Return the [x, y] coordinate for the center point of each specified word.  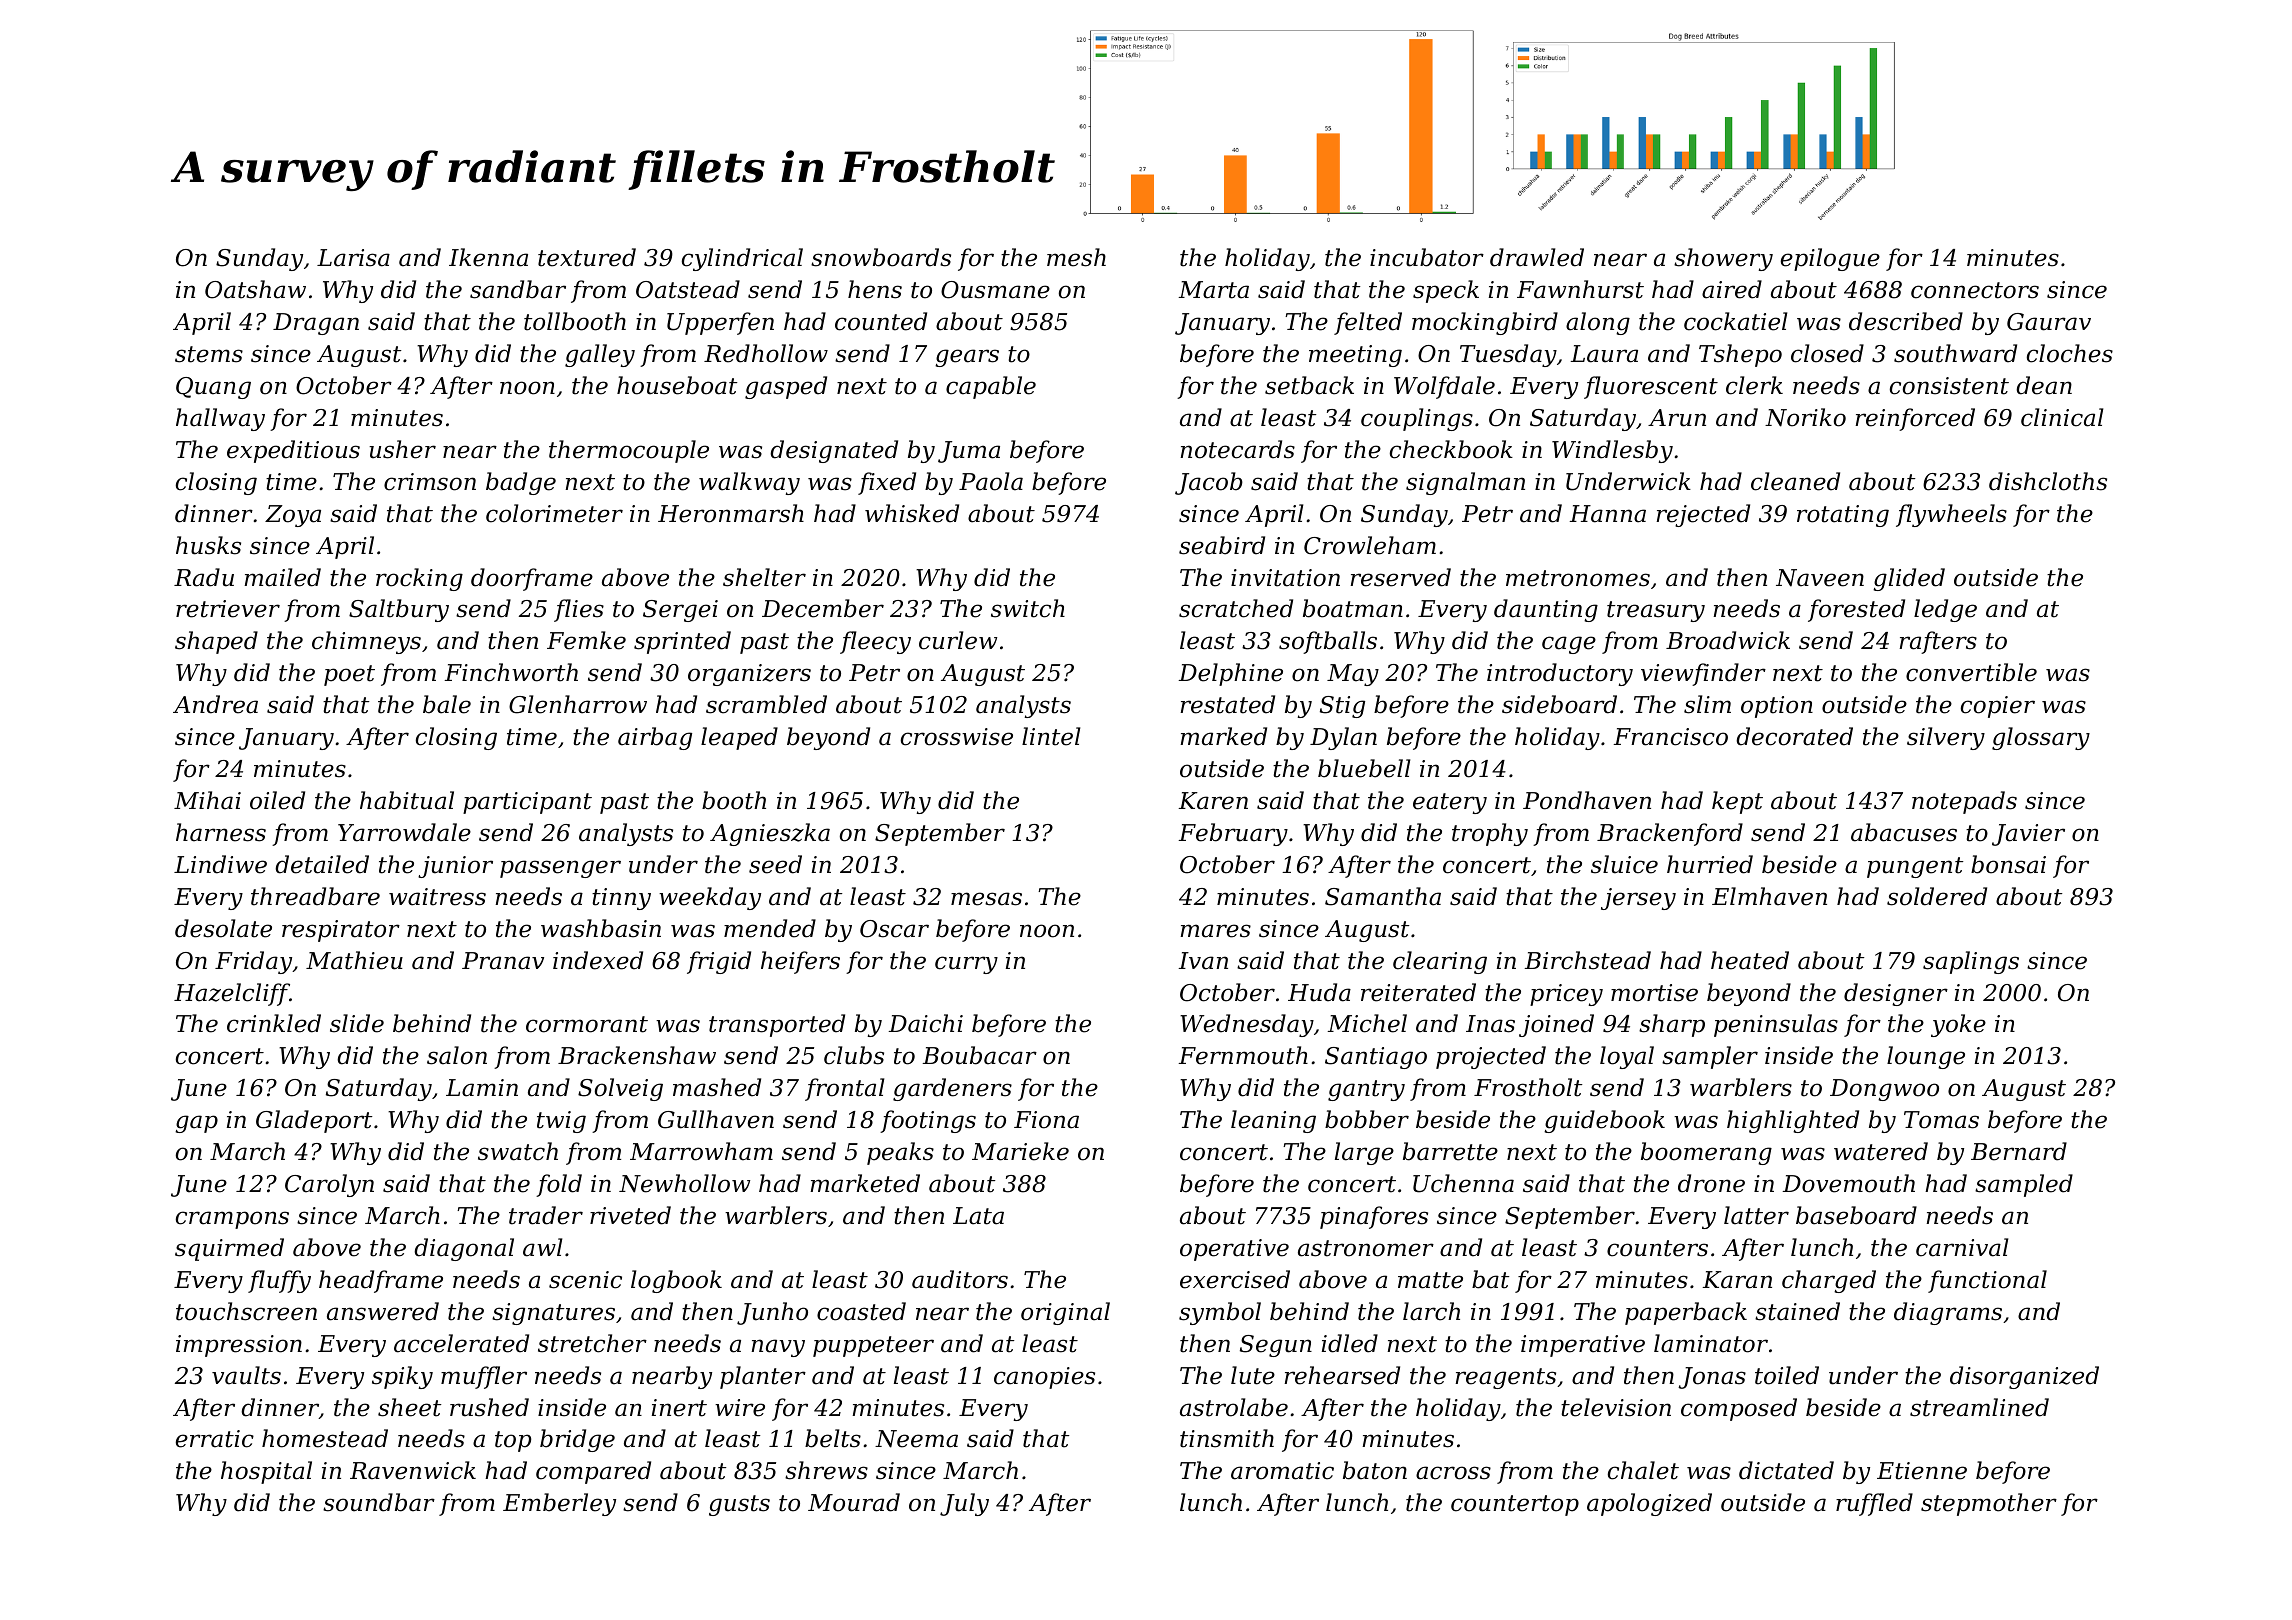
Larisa [353, 258]
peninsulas [1776, 1025]
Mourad [854, 1502]
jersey [1638, 899]
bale [447, 704]
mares [1215, 931]
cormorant [587, 1024]
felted [1368, 323]
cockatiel [1735, 321]
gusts [739, 1505]
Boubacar [979, 1055]
